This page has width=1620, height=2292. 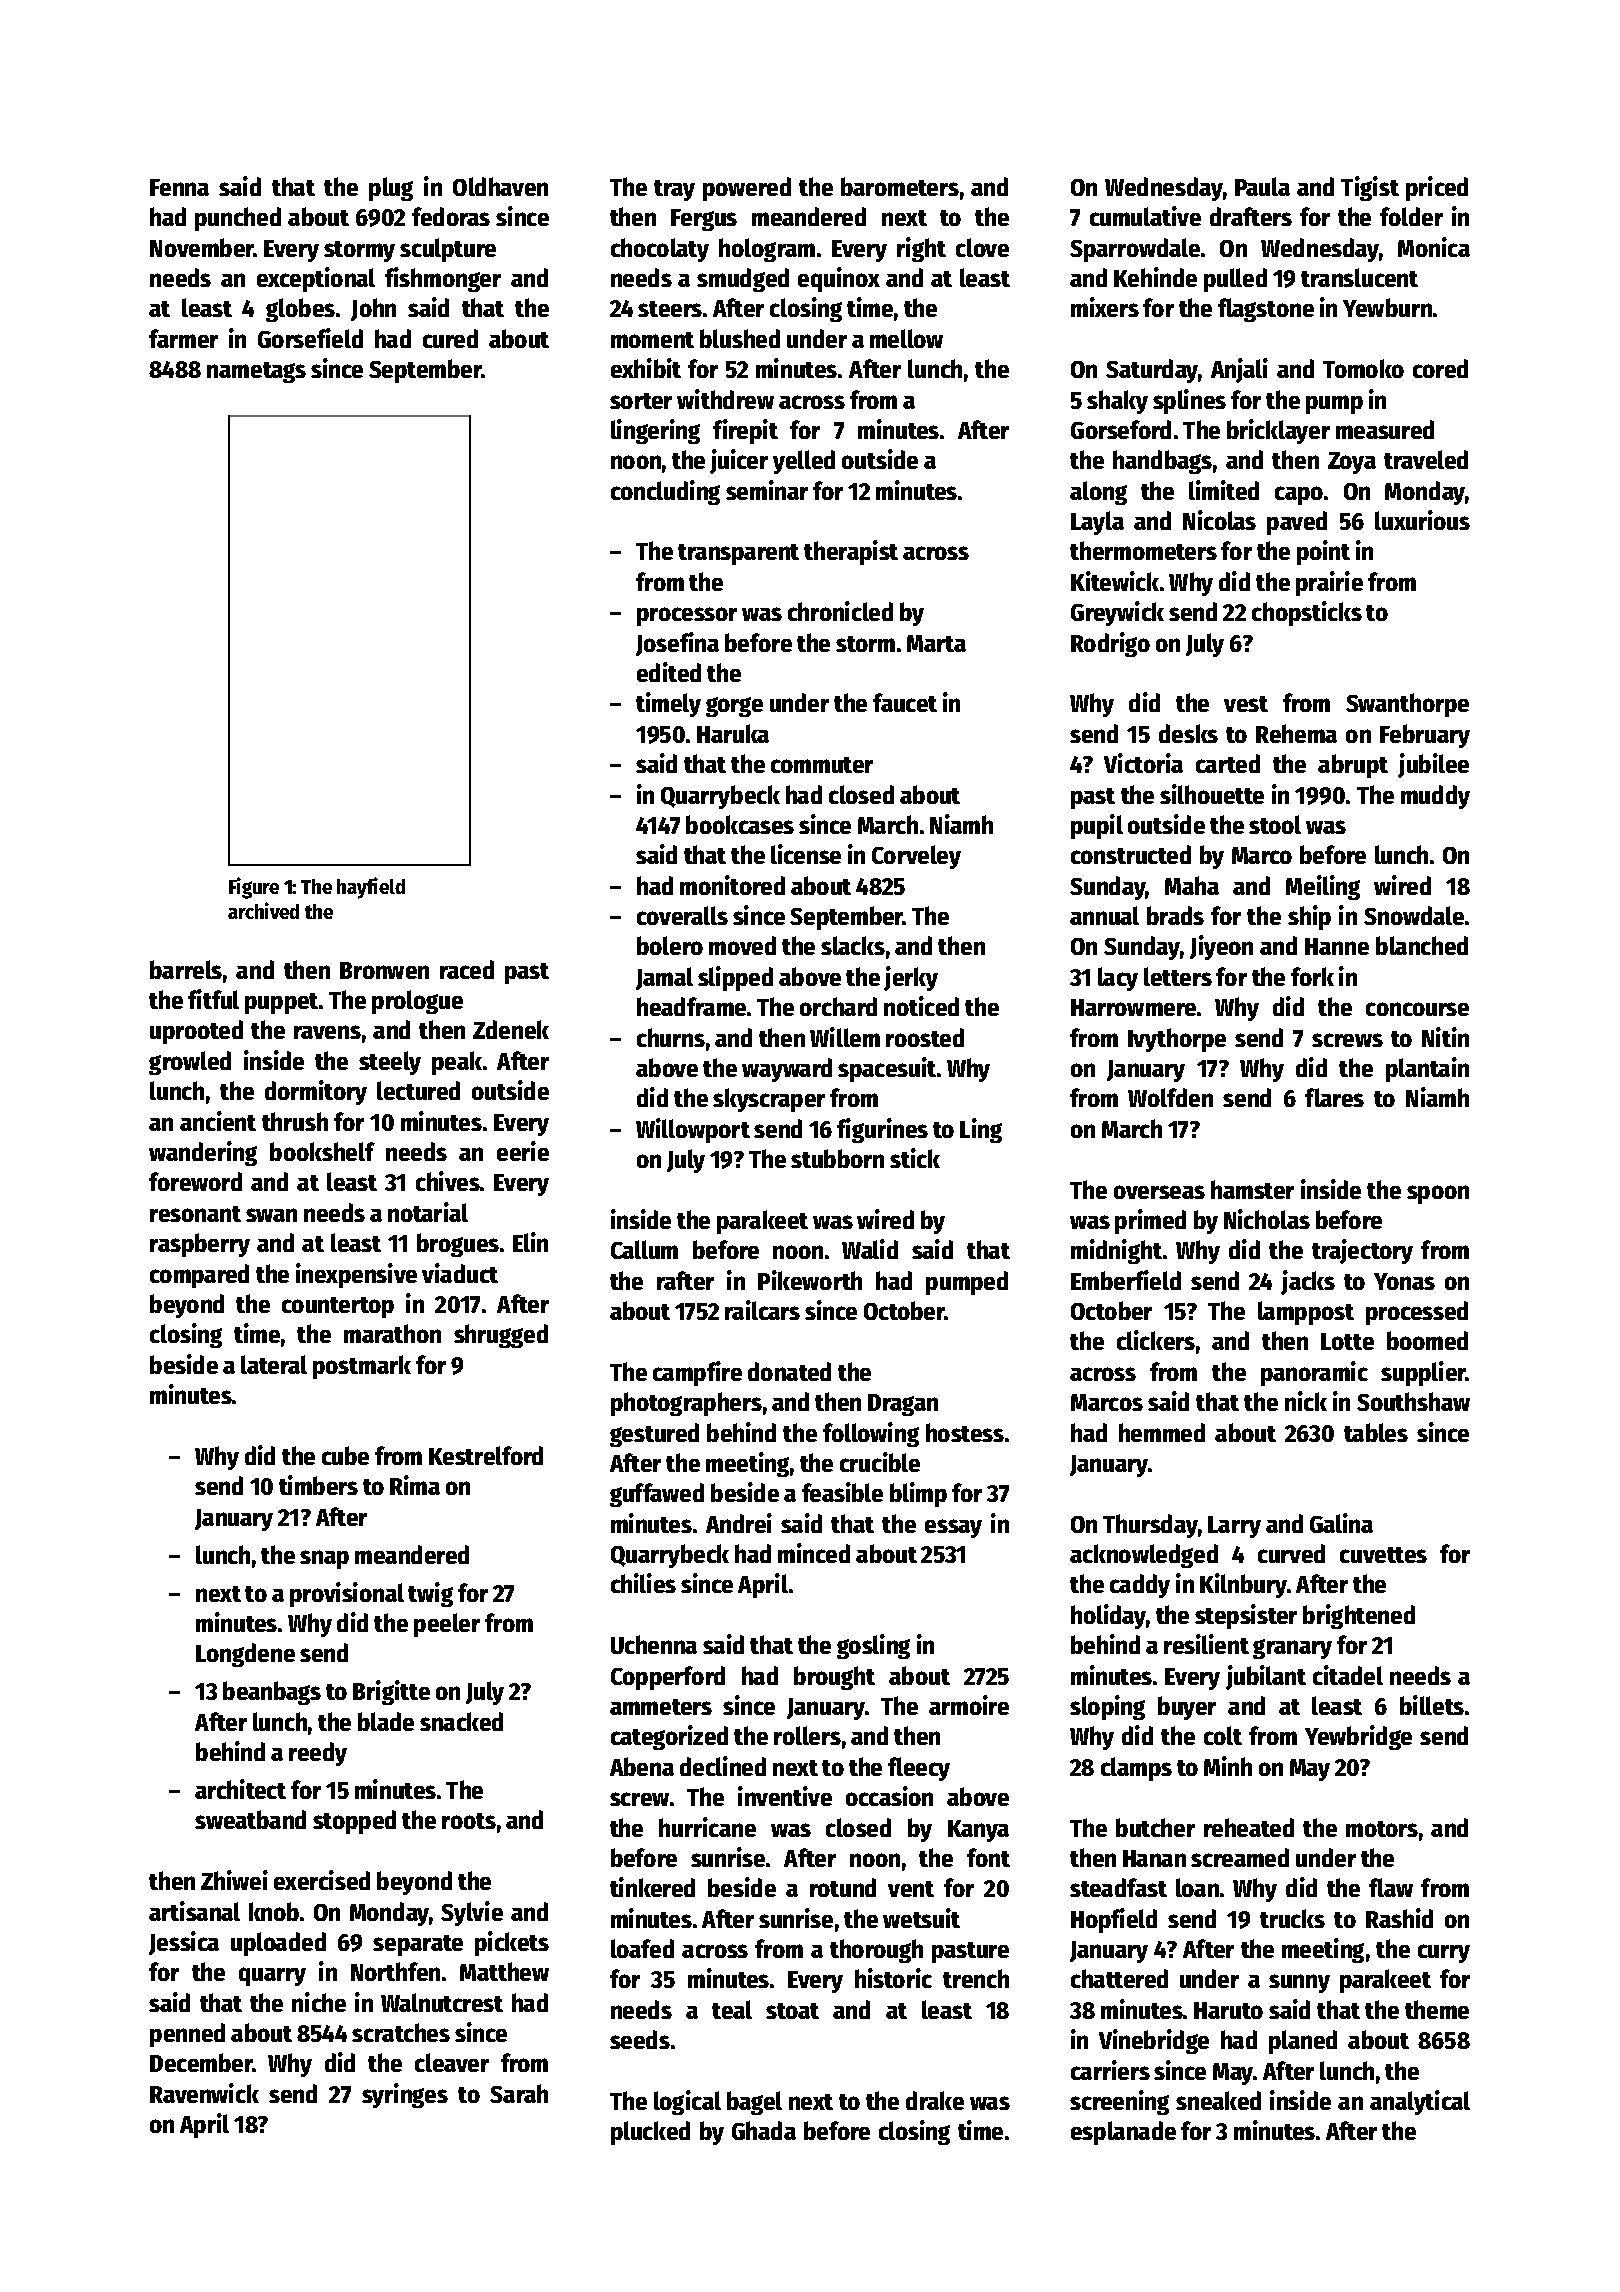 I want to click on barometers, so click(x=900, y=186).
